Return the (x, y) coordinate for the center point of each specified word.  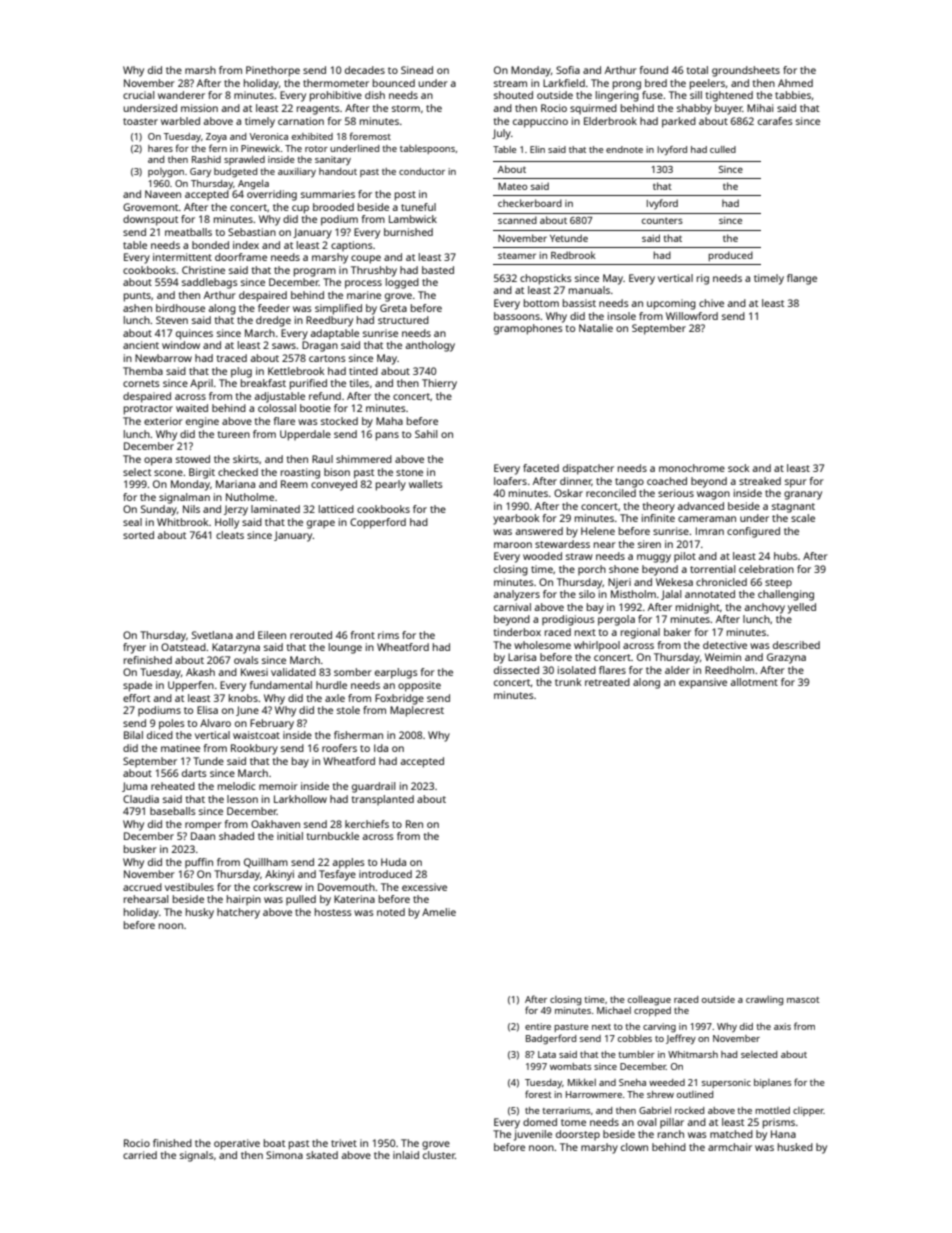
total (697, 70)
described (796, 645)
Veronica (269, 136)
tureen (233, 434)
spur (796, 483)
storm (406, 108)
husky (200, 913)
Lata (547, 1054)
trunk (568, 682)
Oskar (568, 493)
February (272, 724)
